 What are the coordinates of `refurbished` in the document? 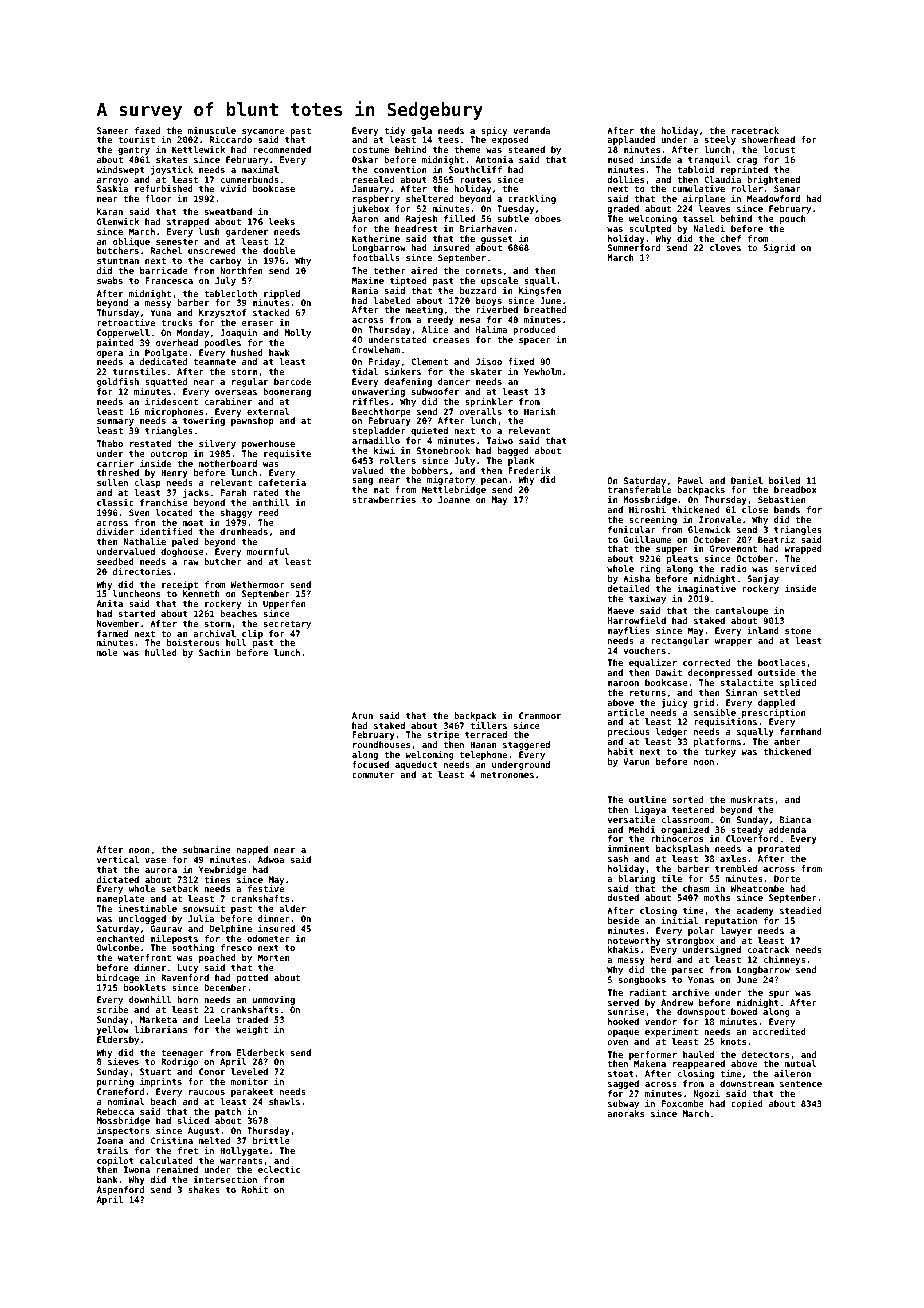 It's located at (164, 188).
